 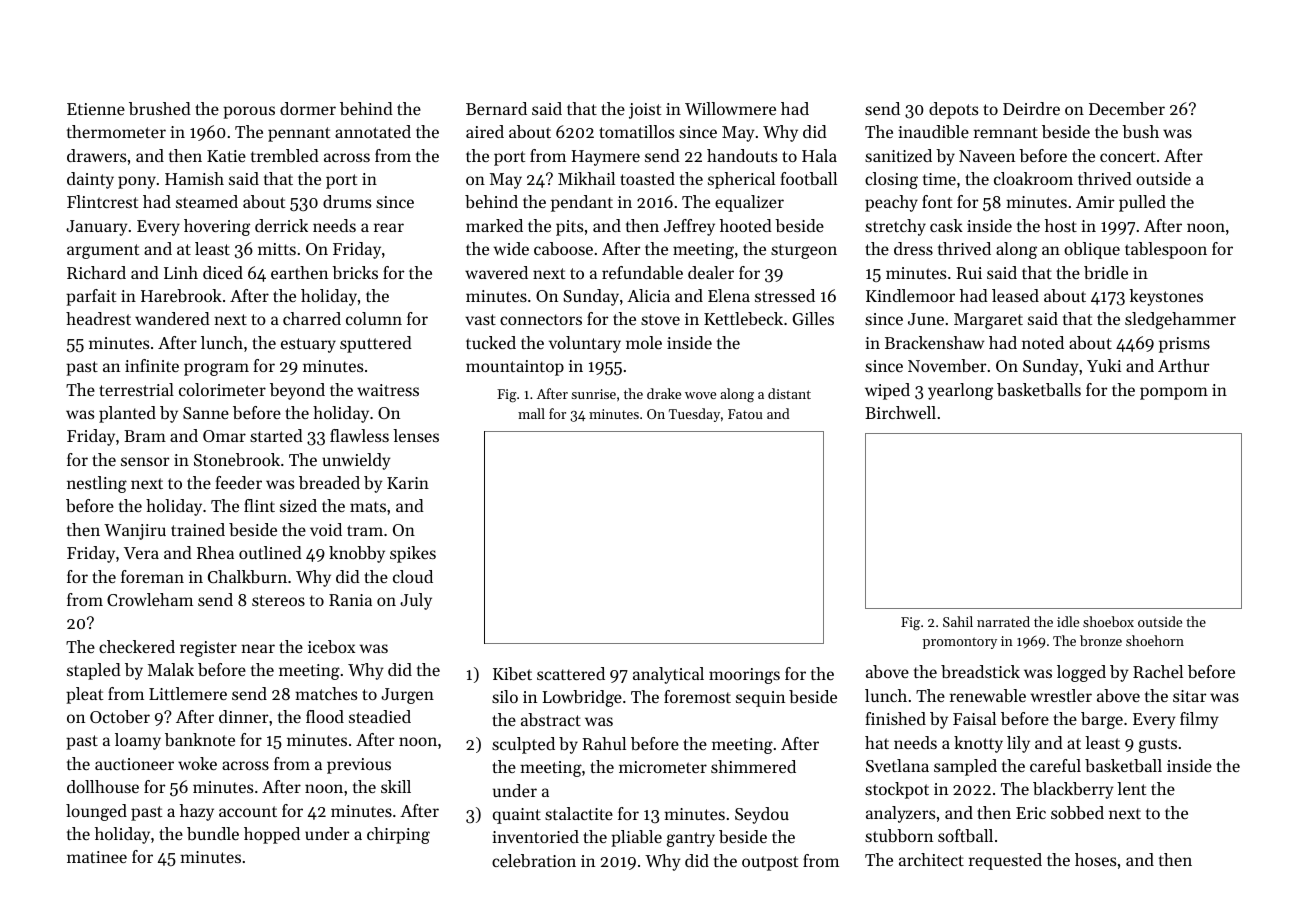 What do you see at coordinates (90, 180) in the screenshot?
I see `dainty` at bounding box center [90, 180].
